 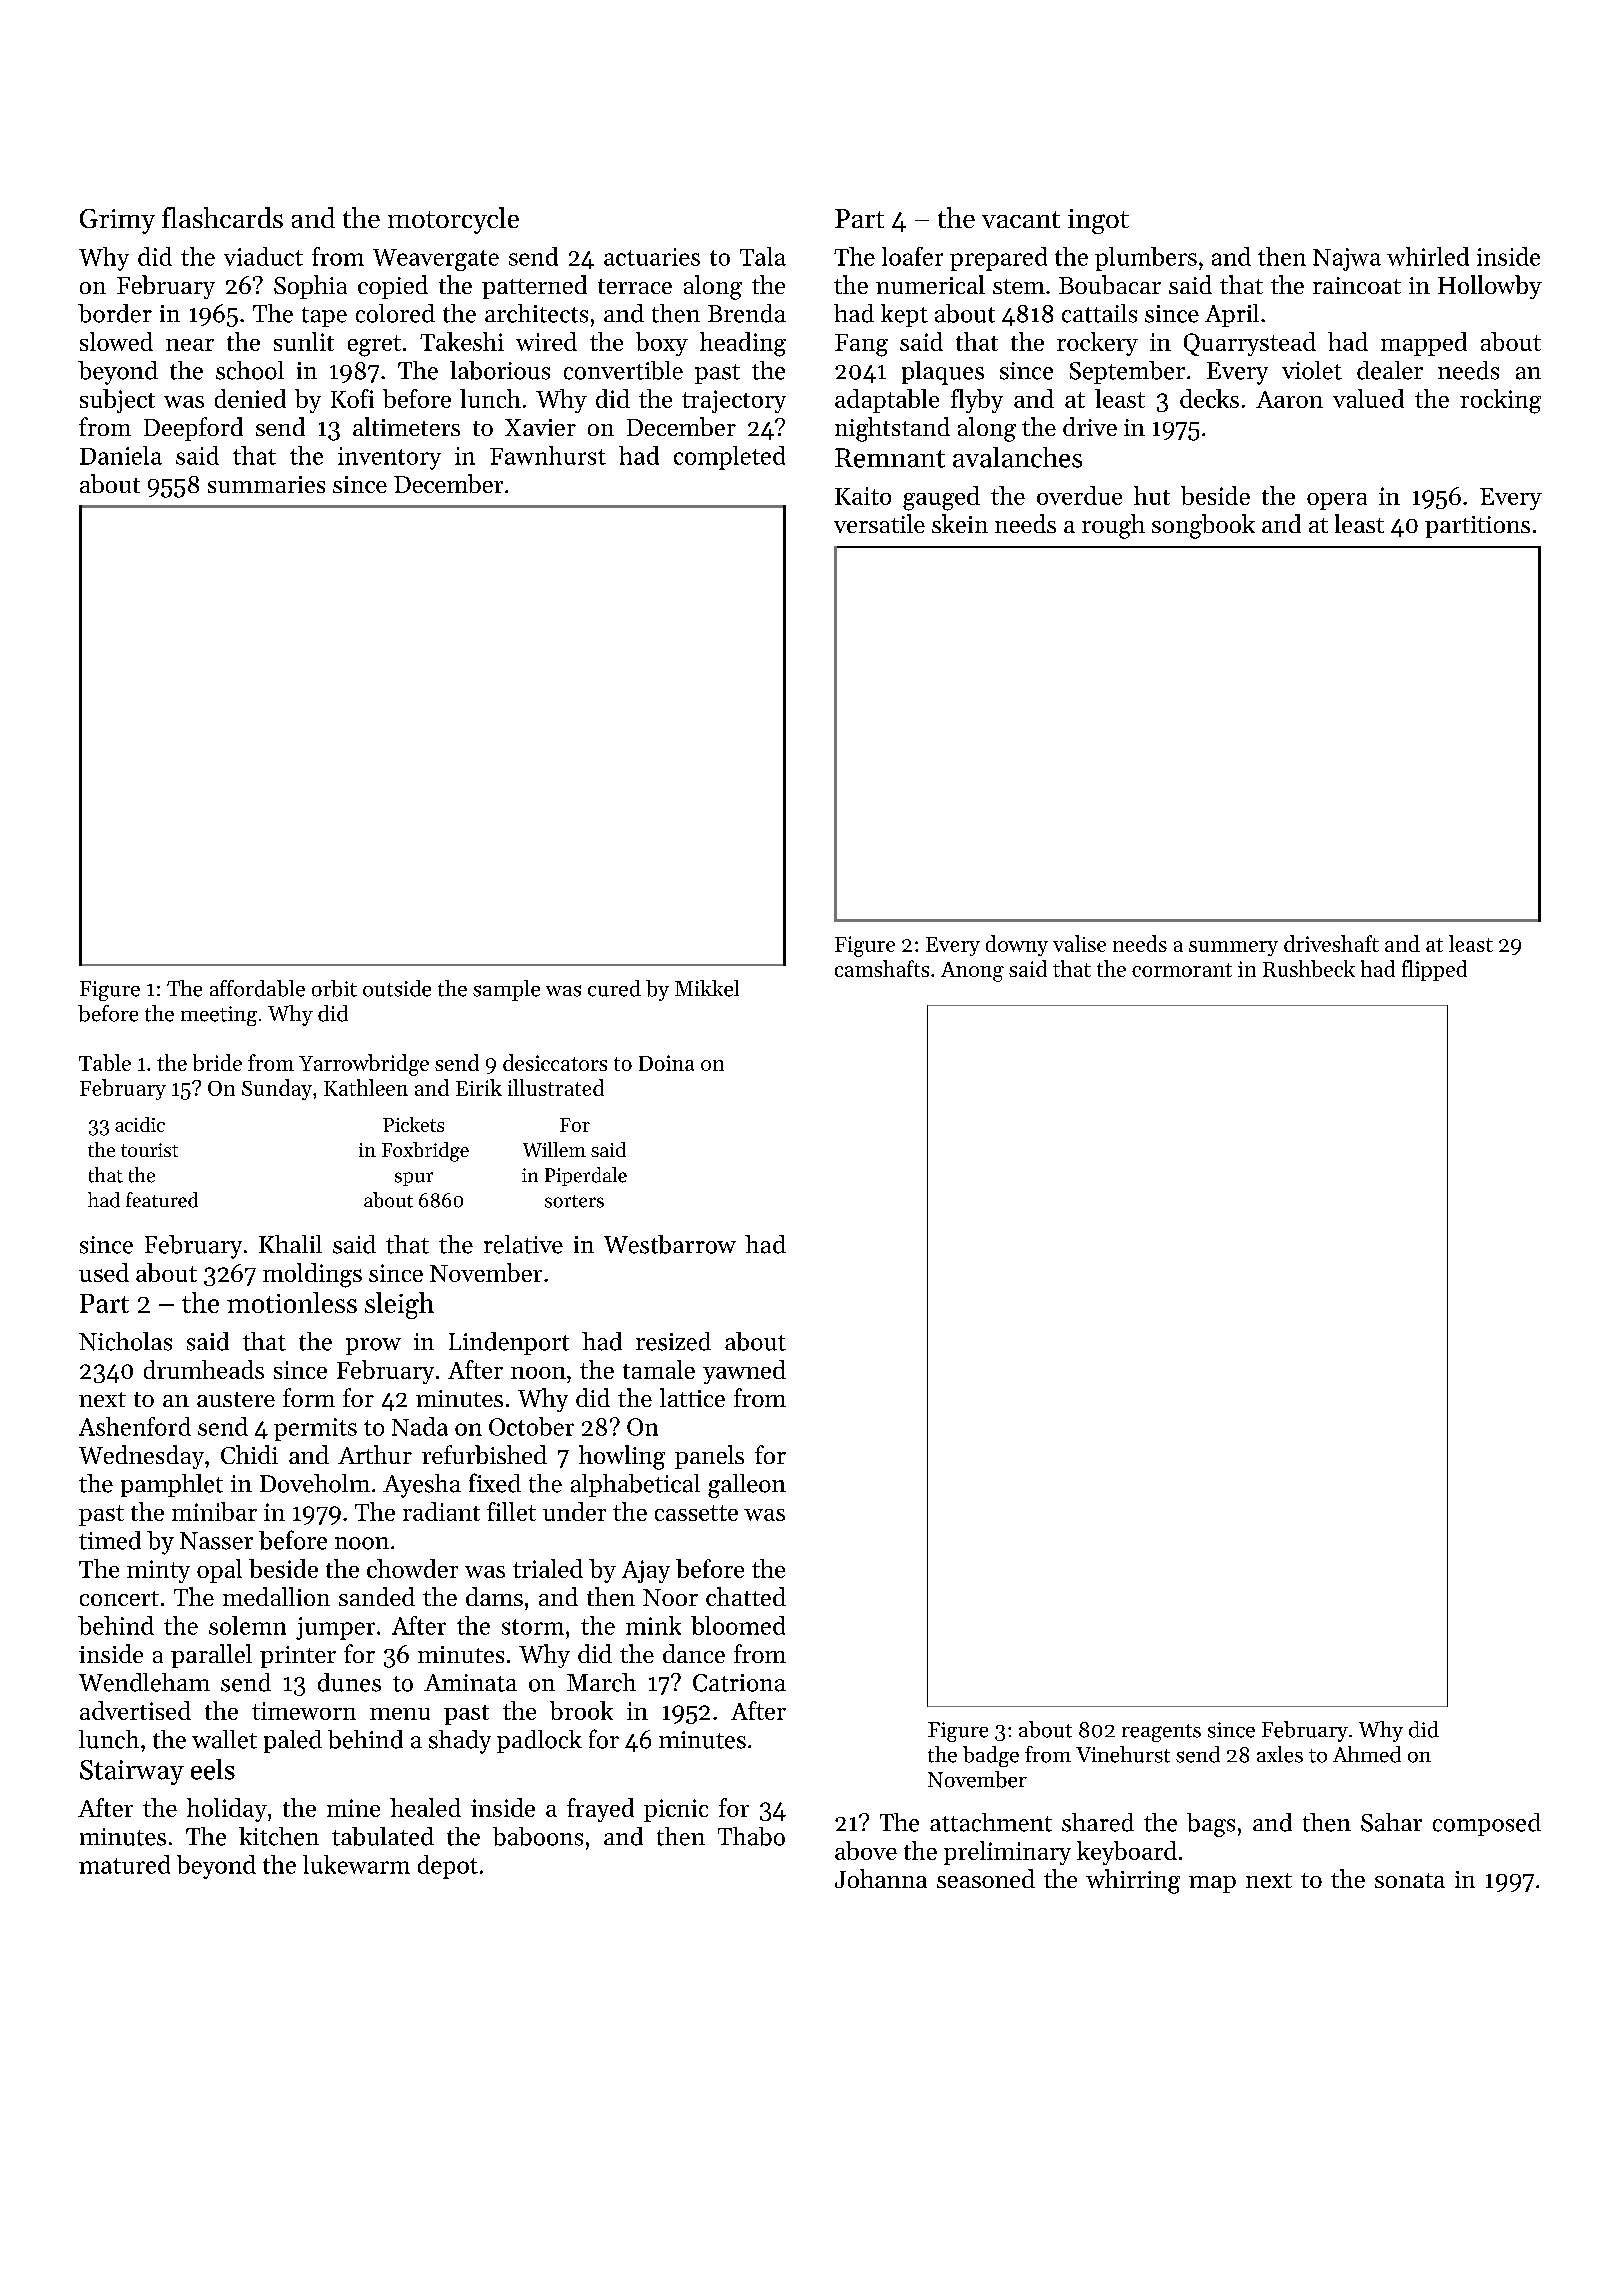 What do you see at coordinates (912, 256) in the screenshot?
I see `loafer` at bounding box center [912, 256].
